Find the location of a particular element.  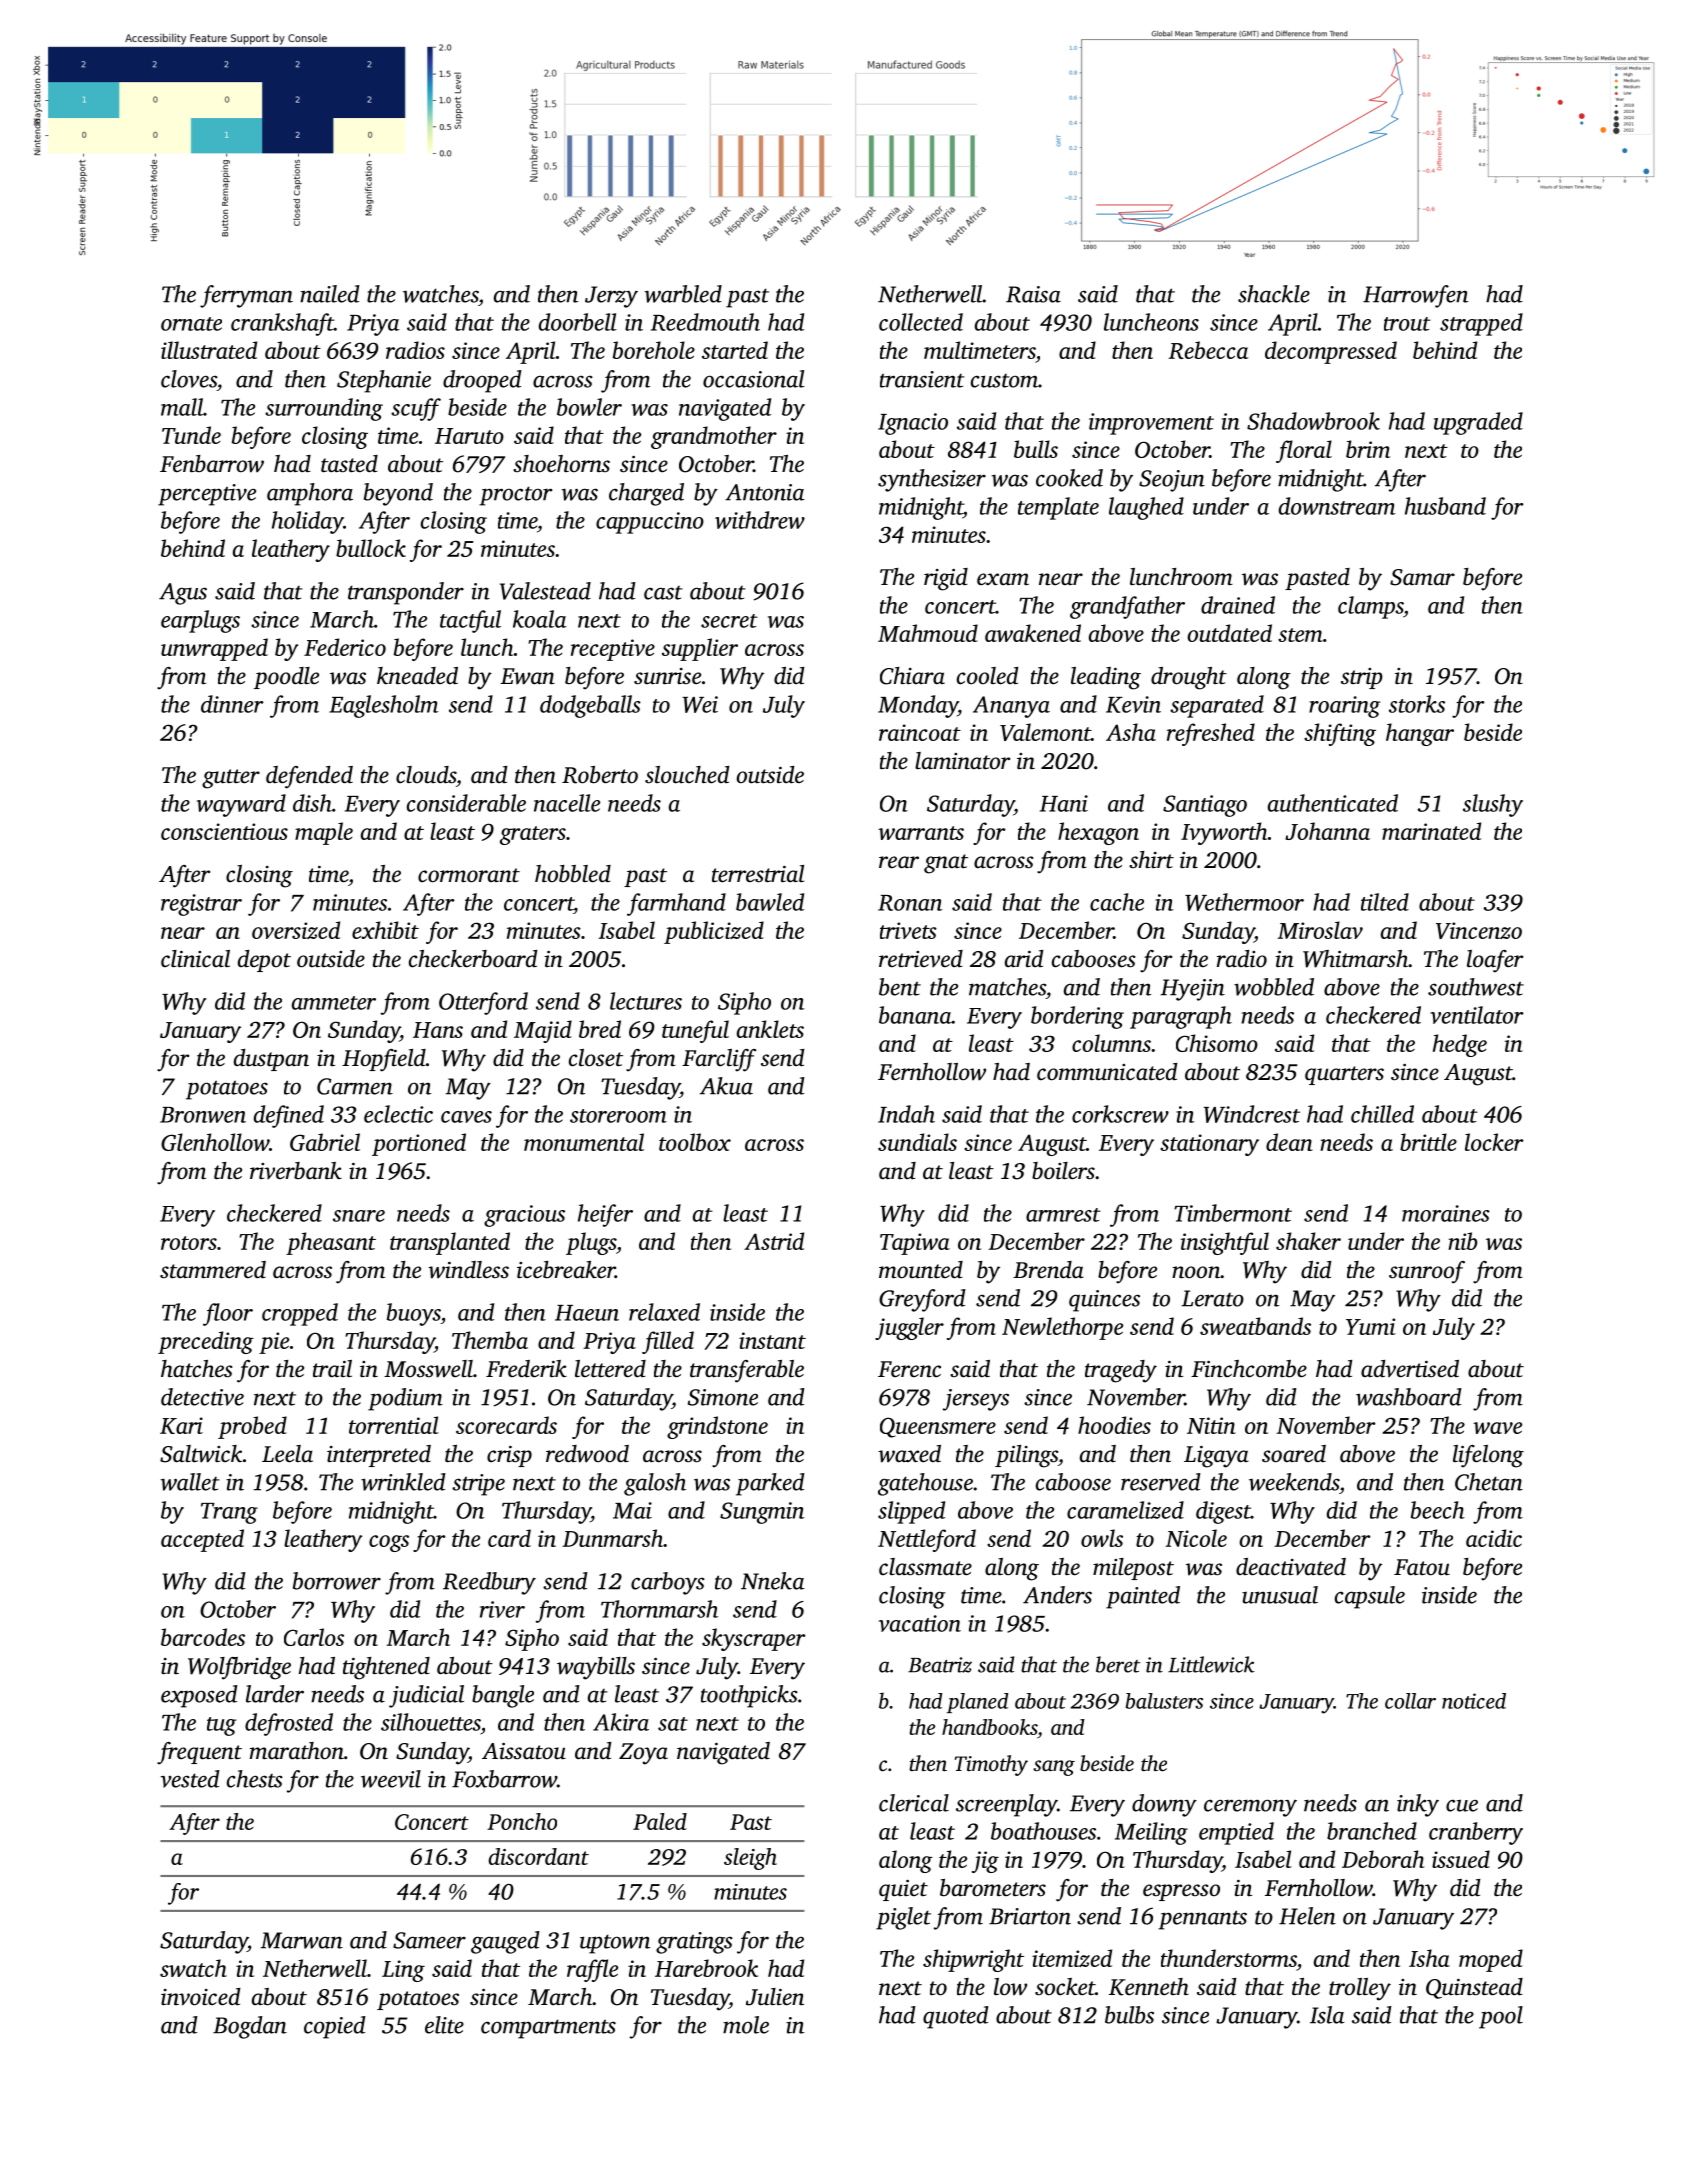

Akua is located at coordinates (726, 1086).
